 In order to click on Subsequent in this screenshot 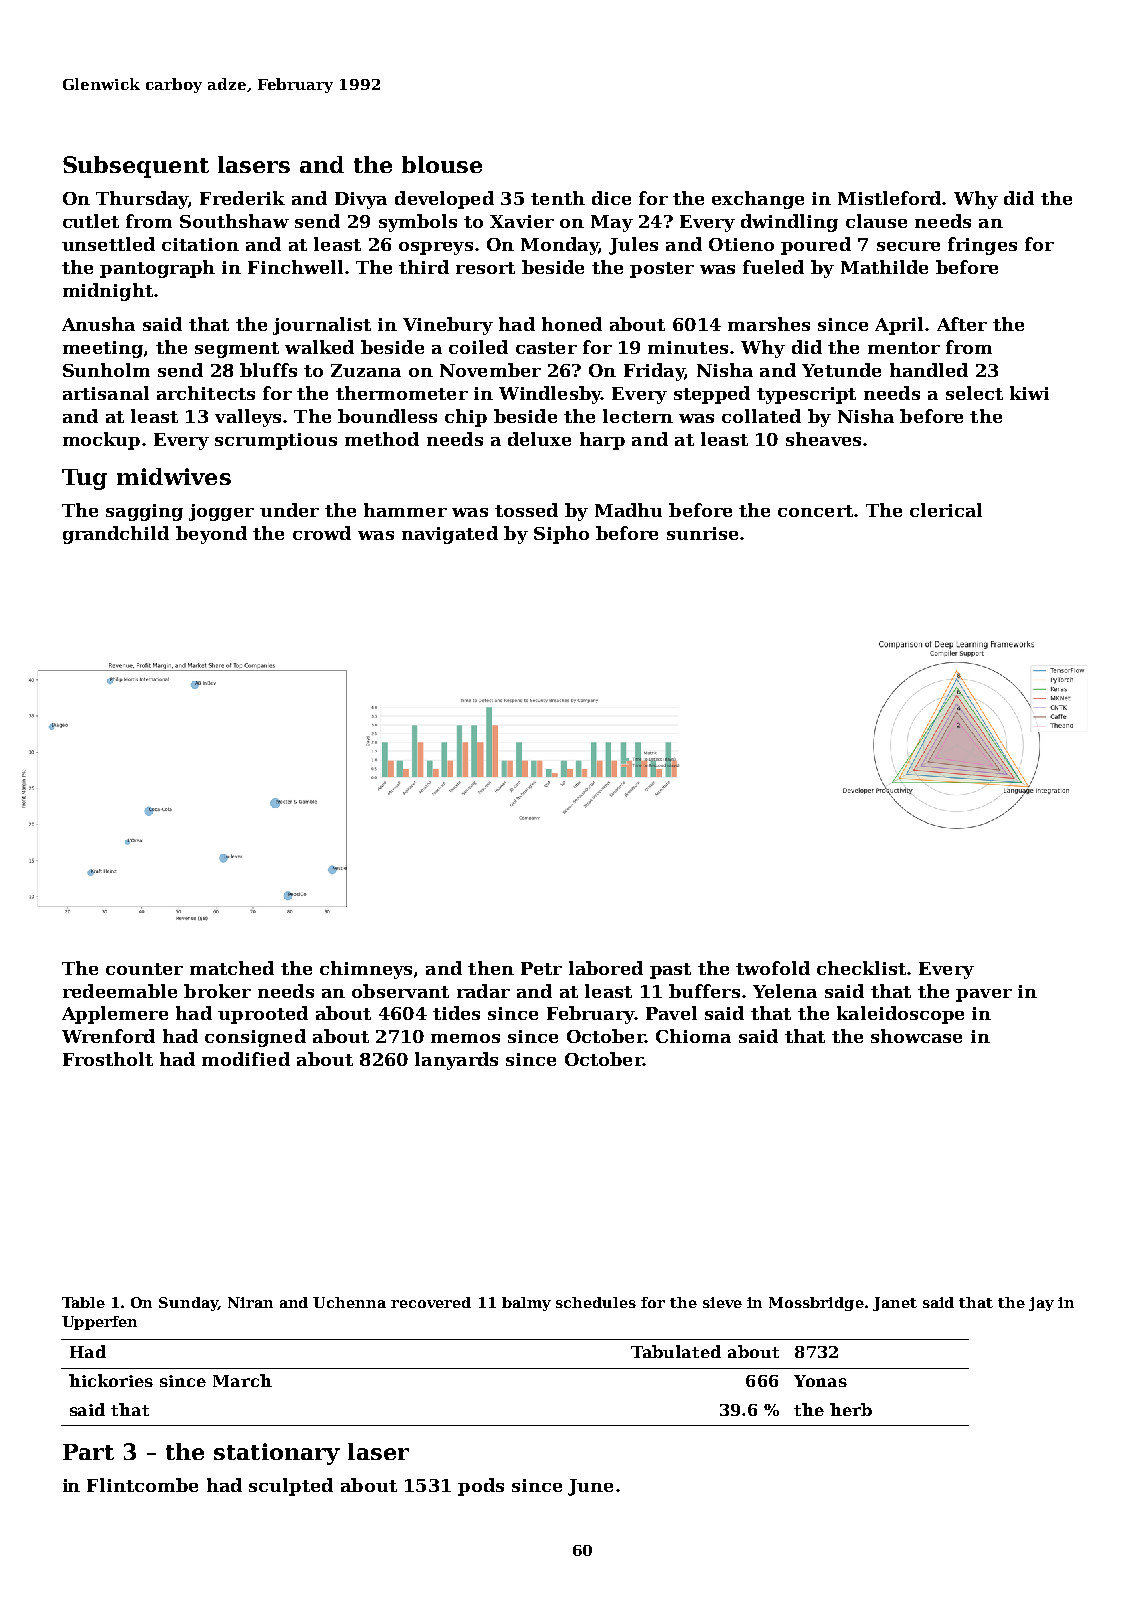, I will do `click(136, 167)`.
